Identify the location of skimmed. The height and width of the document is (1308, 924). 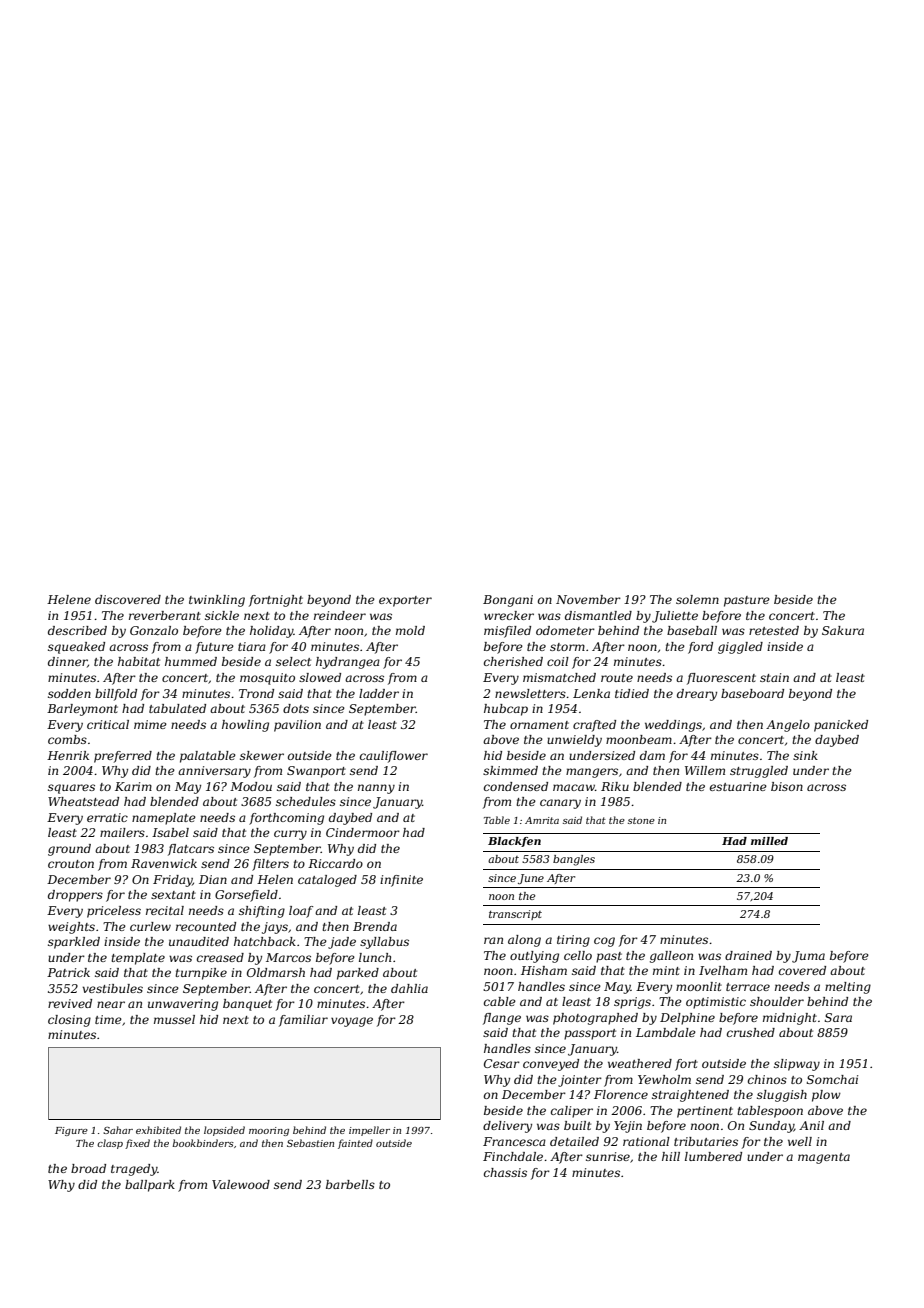
(510, 770).
